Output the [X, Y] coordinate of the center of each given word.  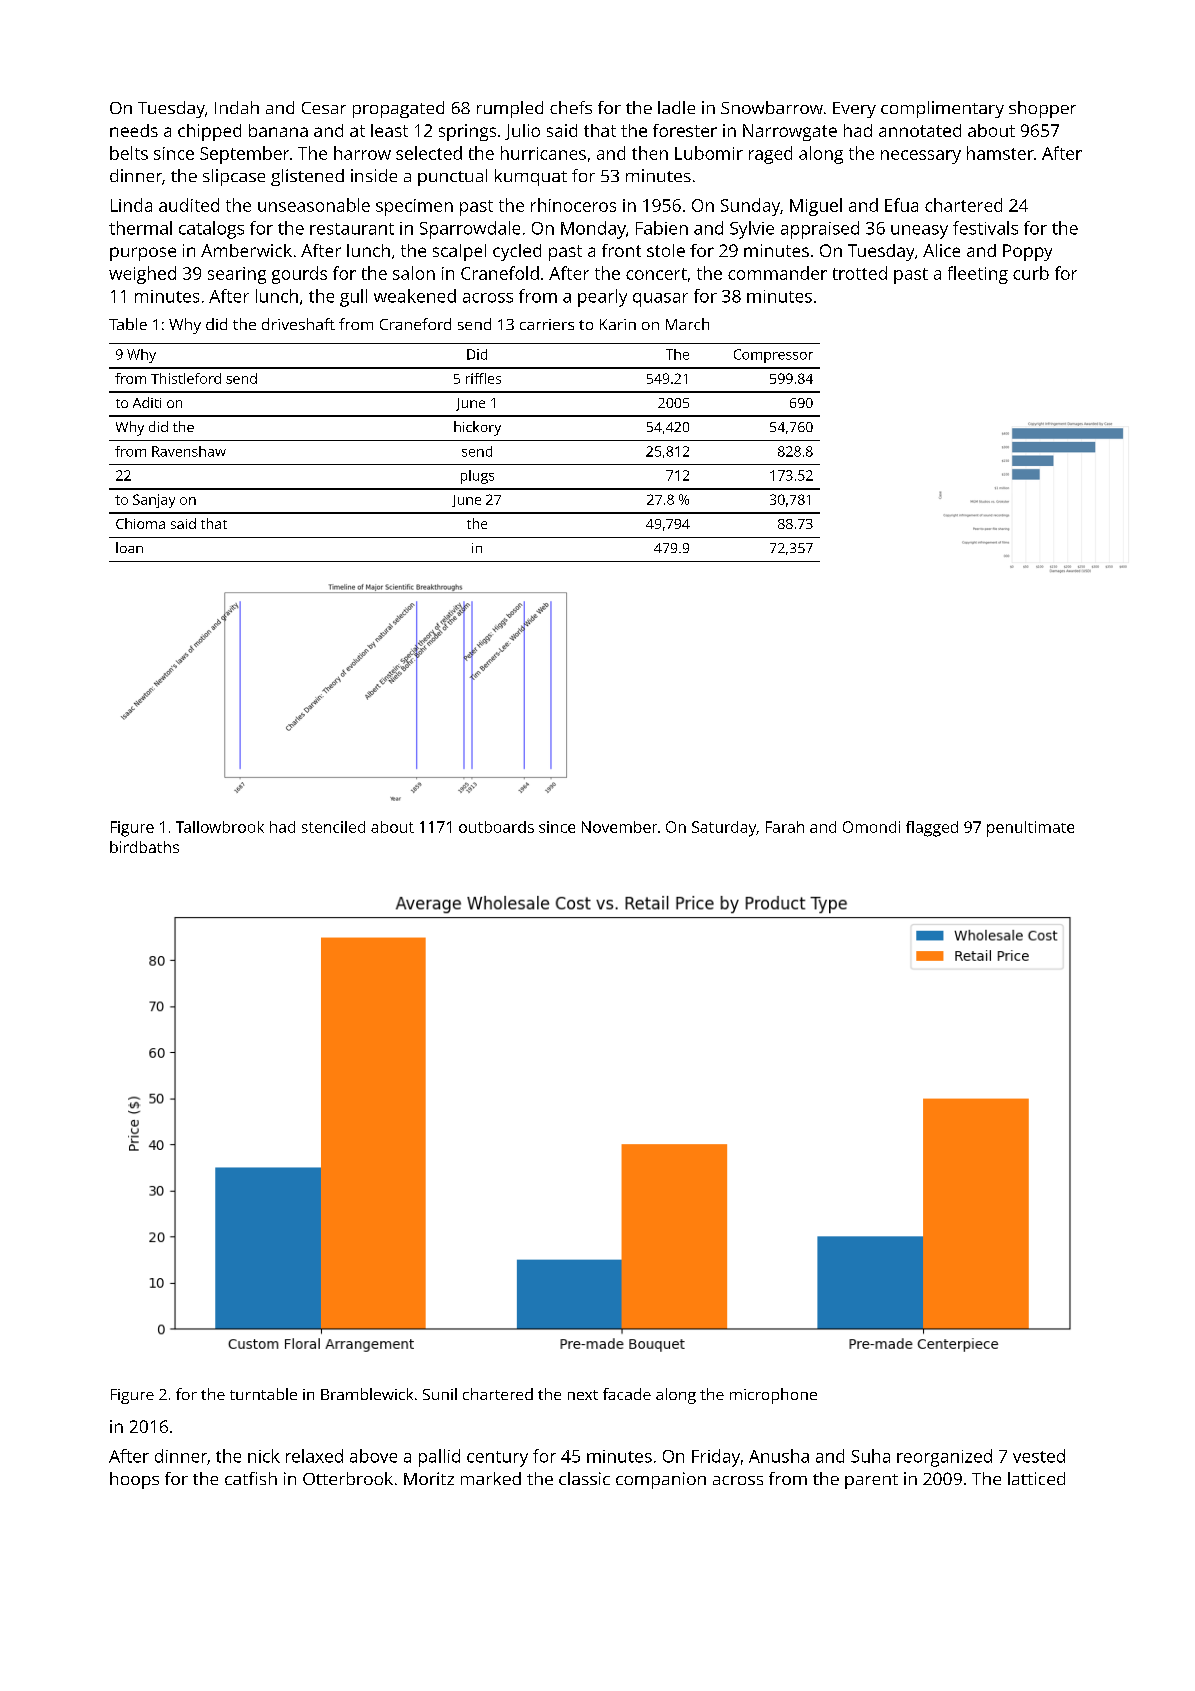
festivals [985, 228]
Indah [237, 107]
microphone [773, 1396]
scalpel [459, 252]
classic [584, 1478]
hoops [134, 1480]
